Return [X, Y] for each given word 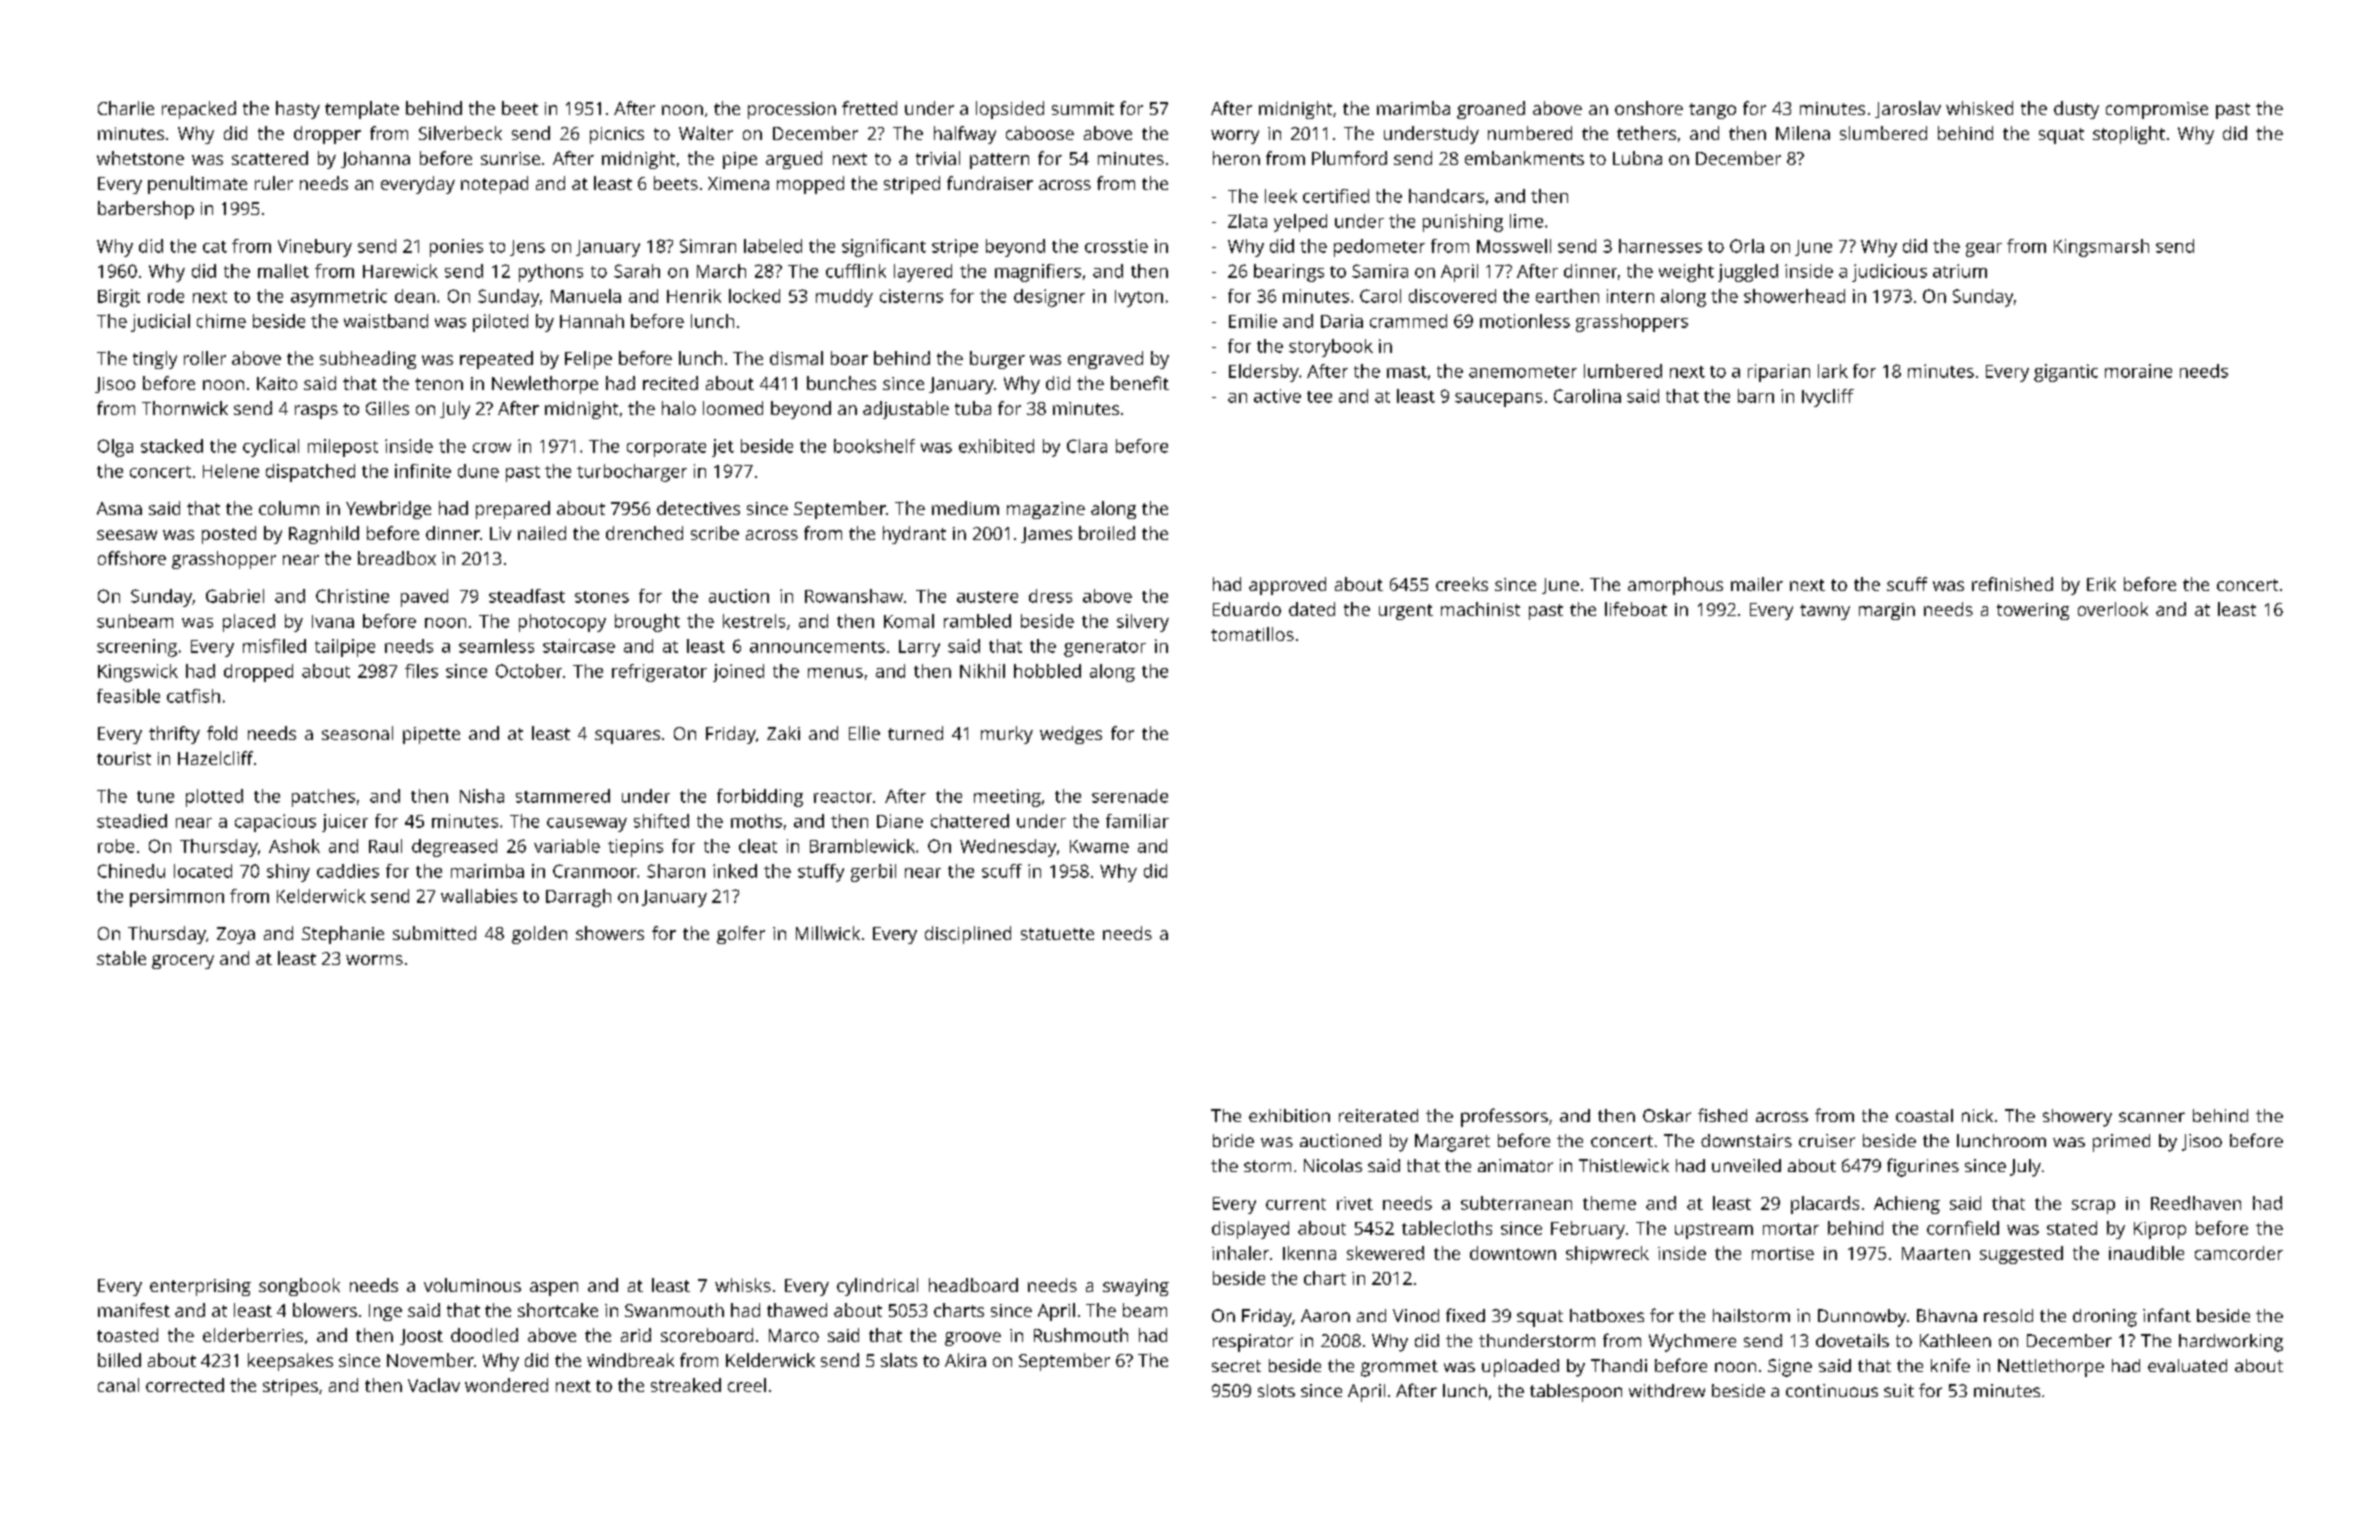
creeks [1462, 584]
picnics [617, 135]
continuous [1832, 1390]
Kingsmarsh [2101, 248]
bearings [1289, 273]
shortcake [558, 1310]
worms [374, 960]
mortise [1783, 1253]
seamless [496, 646]
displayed [1250, 1230]
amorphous [1675, 586]
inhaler [1240, 1253]
